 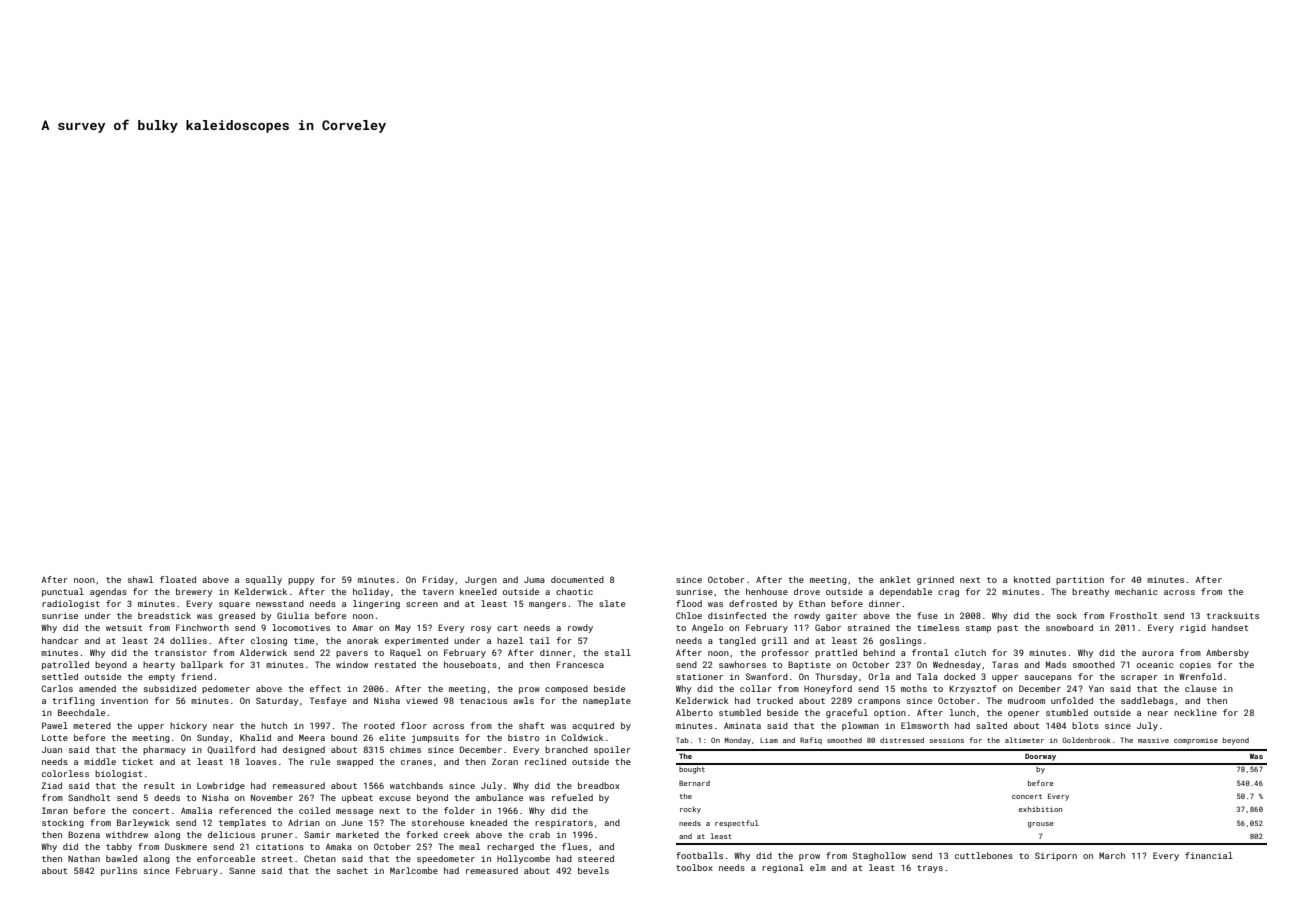 I want to click on sachet, so click(x=352, y=870).
